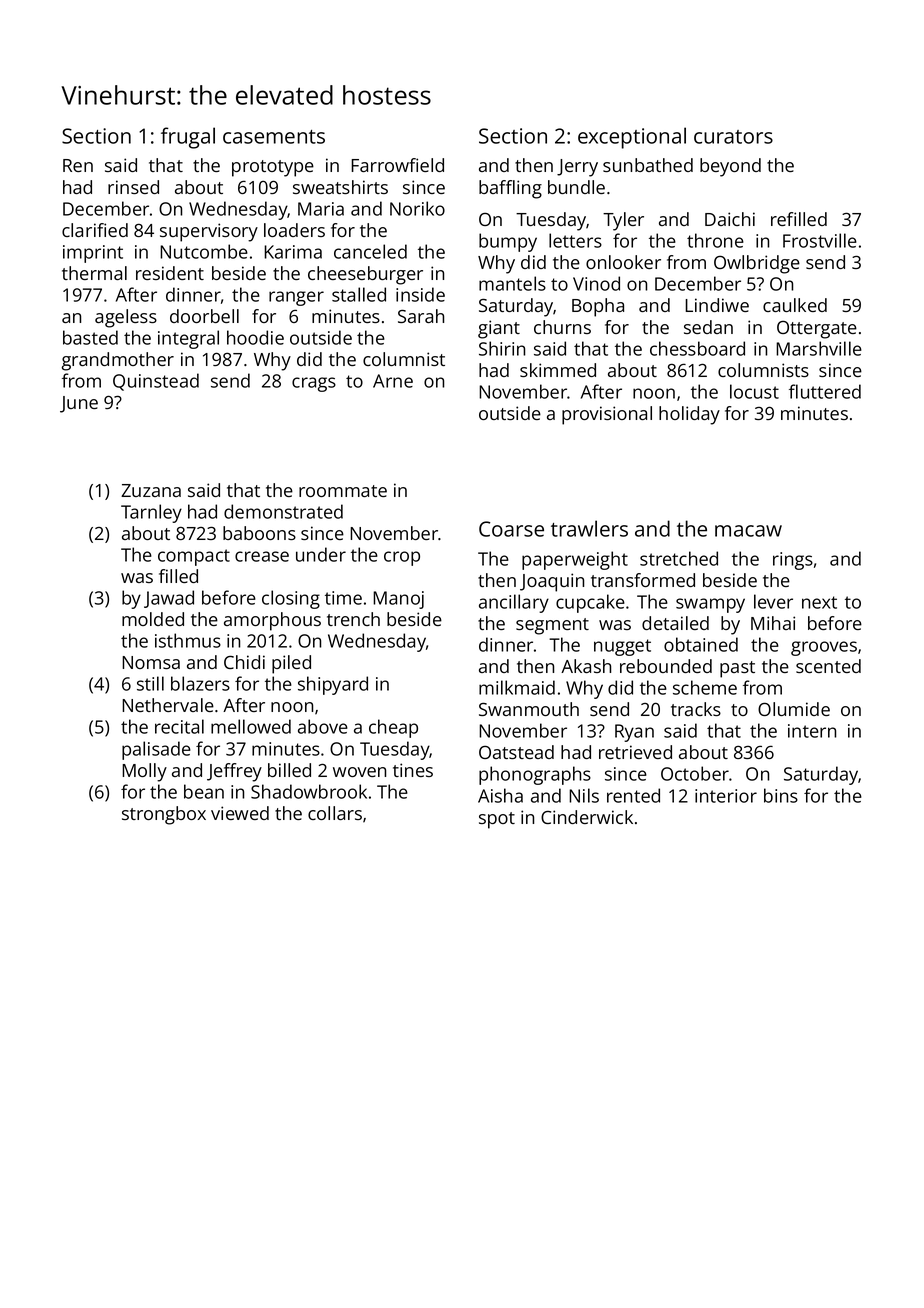 This page has width=924, height=1308. What do you see at coordinates (552, 582) in the page?
I see `Joaquin` at bounding box center [552, 582].
